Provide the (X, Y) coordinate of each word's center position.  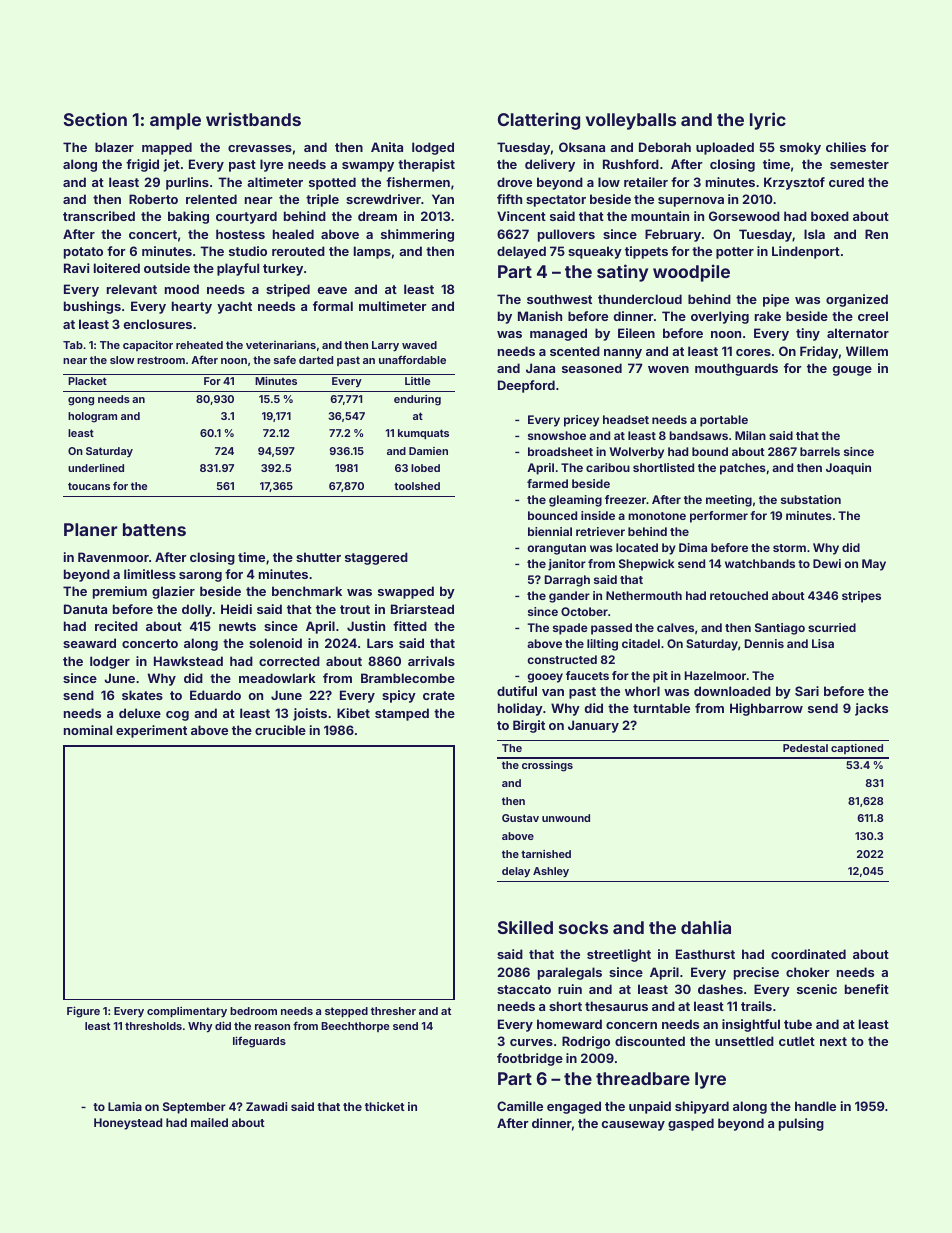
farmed (547, 483)
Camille (520, 1106)
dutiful (517, 691)
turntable (661, 708)
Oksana (582, 147)
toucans (89, 486)
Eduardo (215, 695)
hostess (240, 234)
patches (743, 469)
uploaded (725, 148)
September (194, 1108)
